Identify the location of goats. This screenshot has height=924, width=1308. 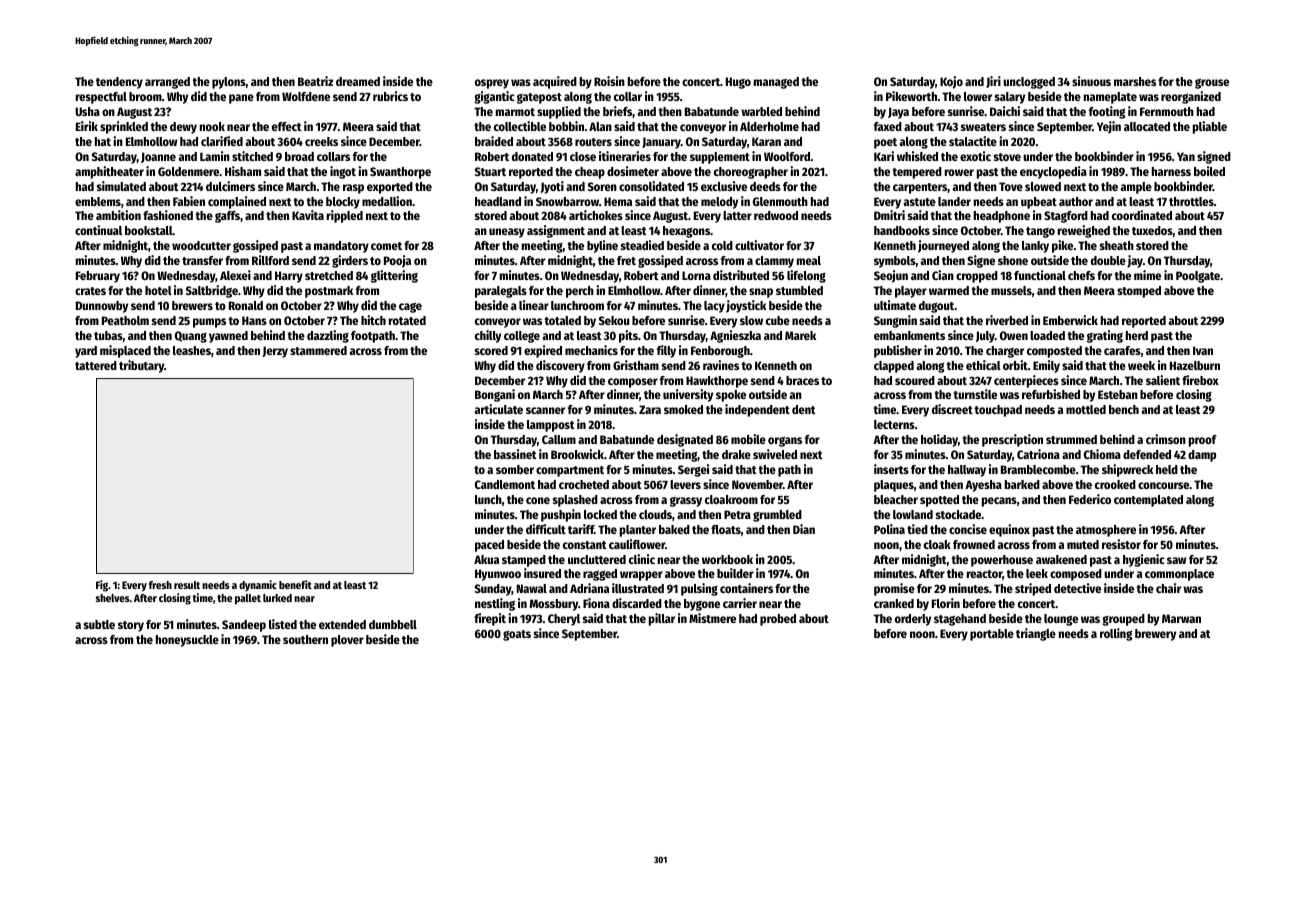
(517, 635).
